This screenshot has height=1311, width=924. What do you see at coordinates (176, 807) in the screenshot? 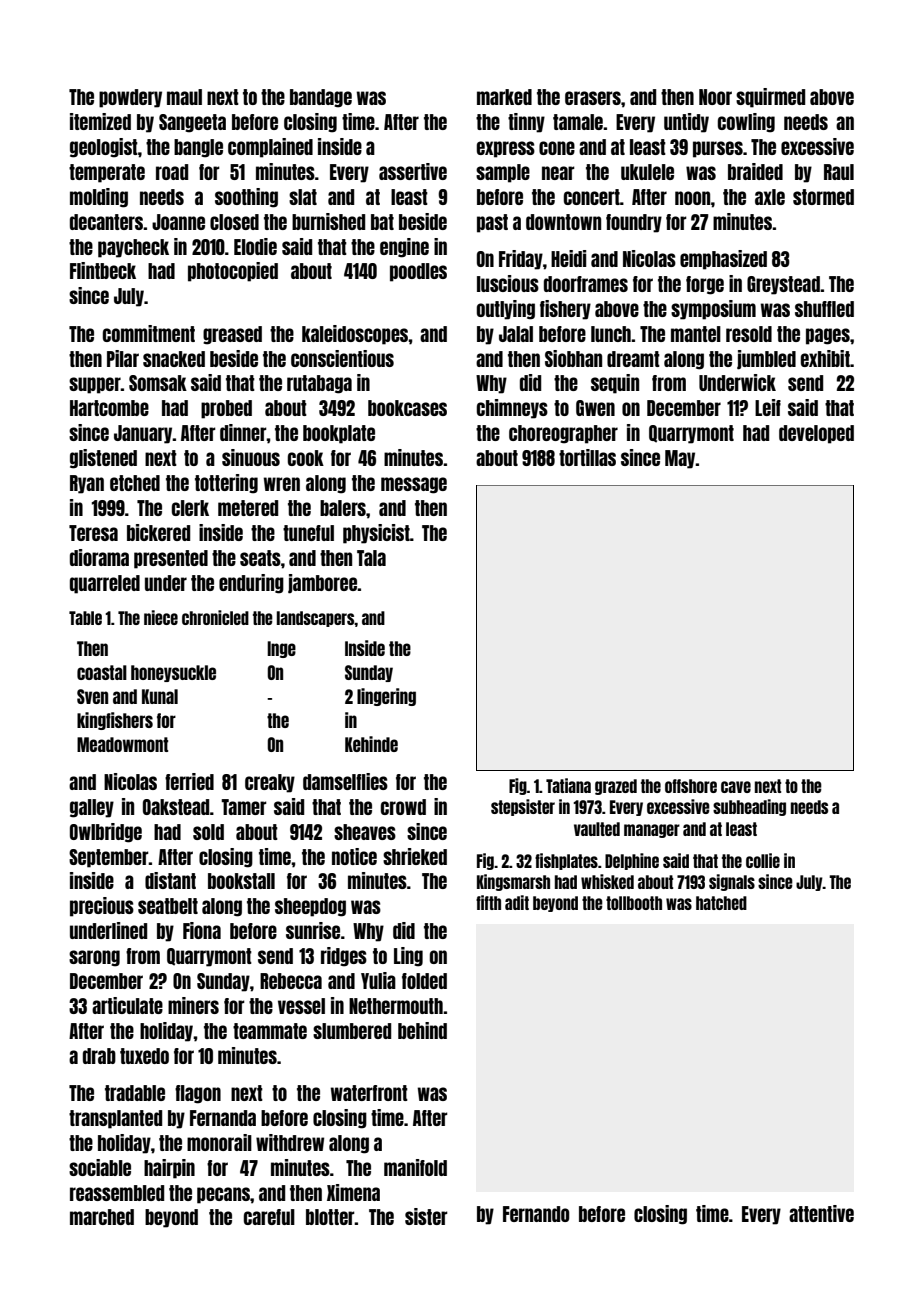
I see `Oakstead` at bounding box center [176, 807].
